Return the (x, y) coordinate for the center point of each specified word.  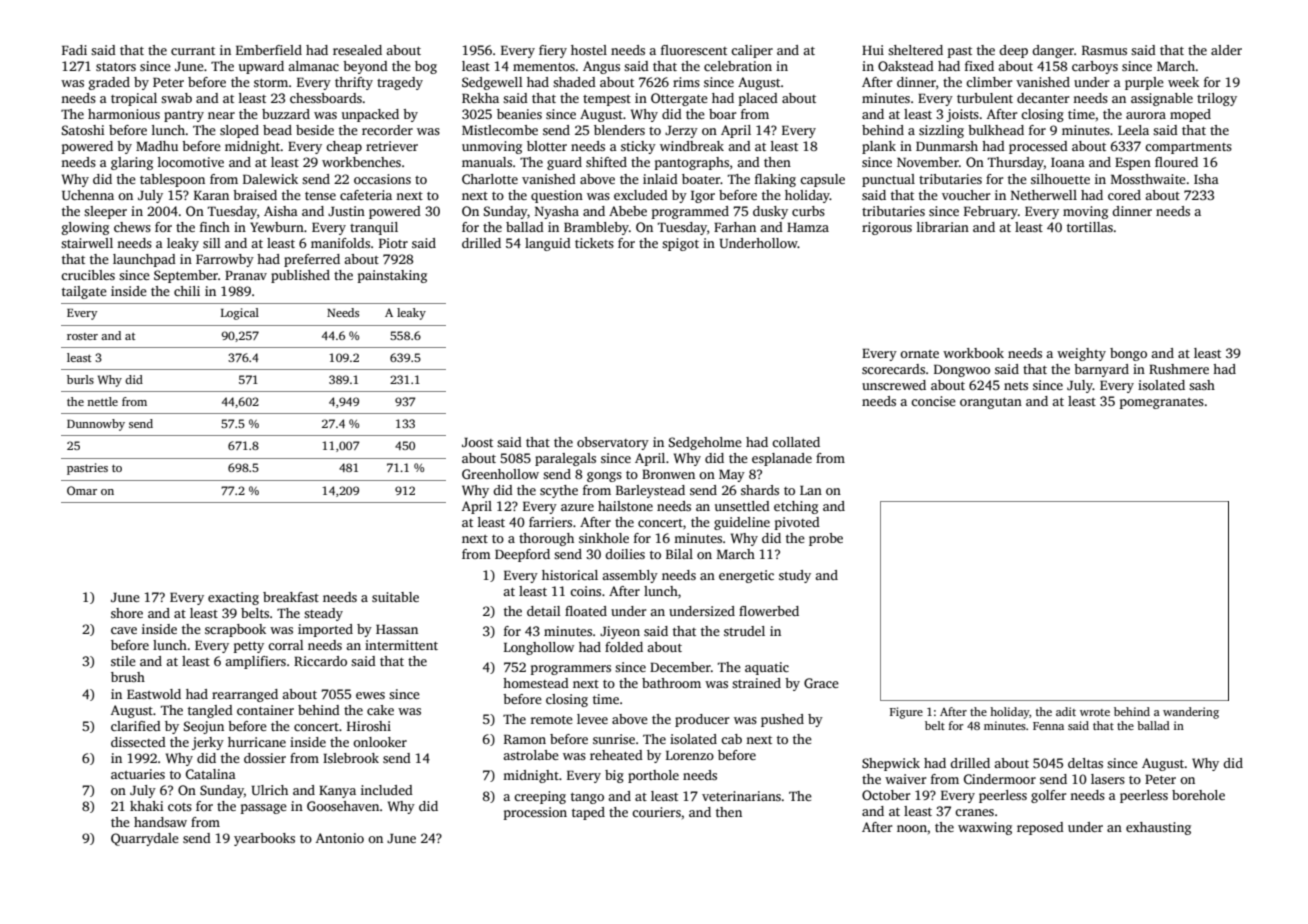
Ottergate (679, 99)
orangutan (991, 403)
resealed (357, 50)
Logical (240, 314)
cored (1124, 195)
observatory (613, 443)
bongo (1128, 354)
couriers (656, 812)
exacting (233, 598)
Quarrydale (145, 839)
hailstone (625, 506)
